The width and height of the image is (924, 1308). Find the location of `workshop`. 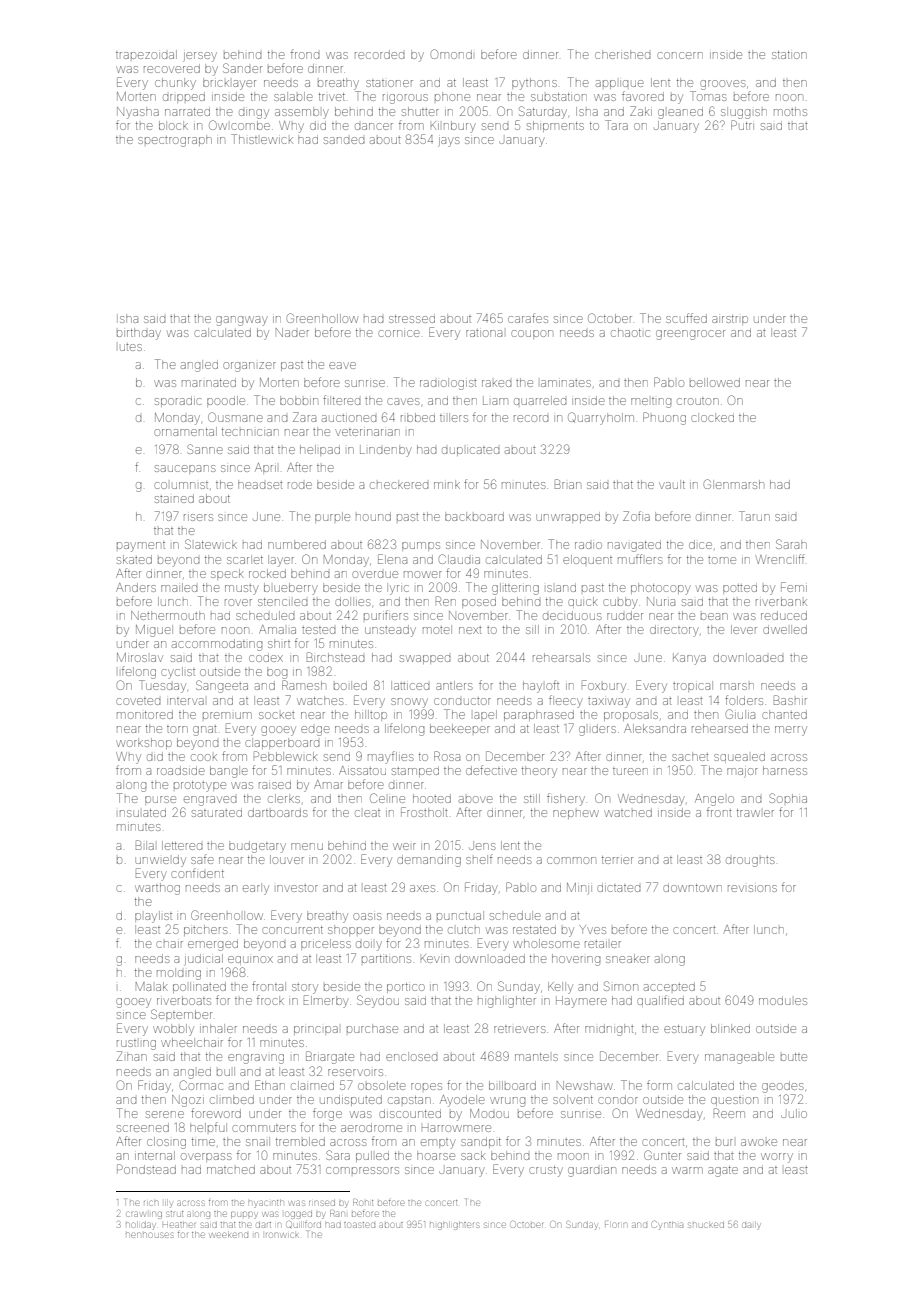

workshop is located at coordinates (144, 743).
